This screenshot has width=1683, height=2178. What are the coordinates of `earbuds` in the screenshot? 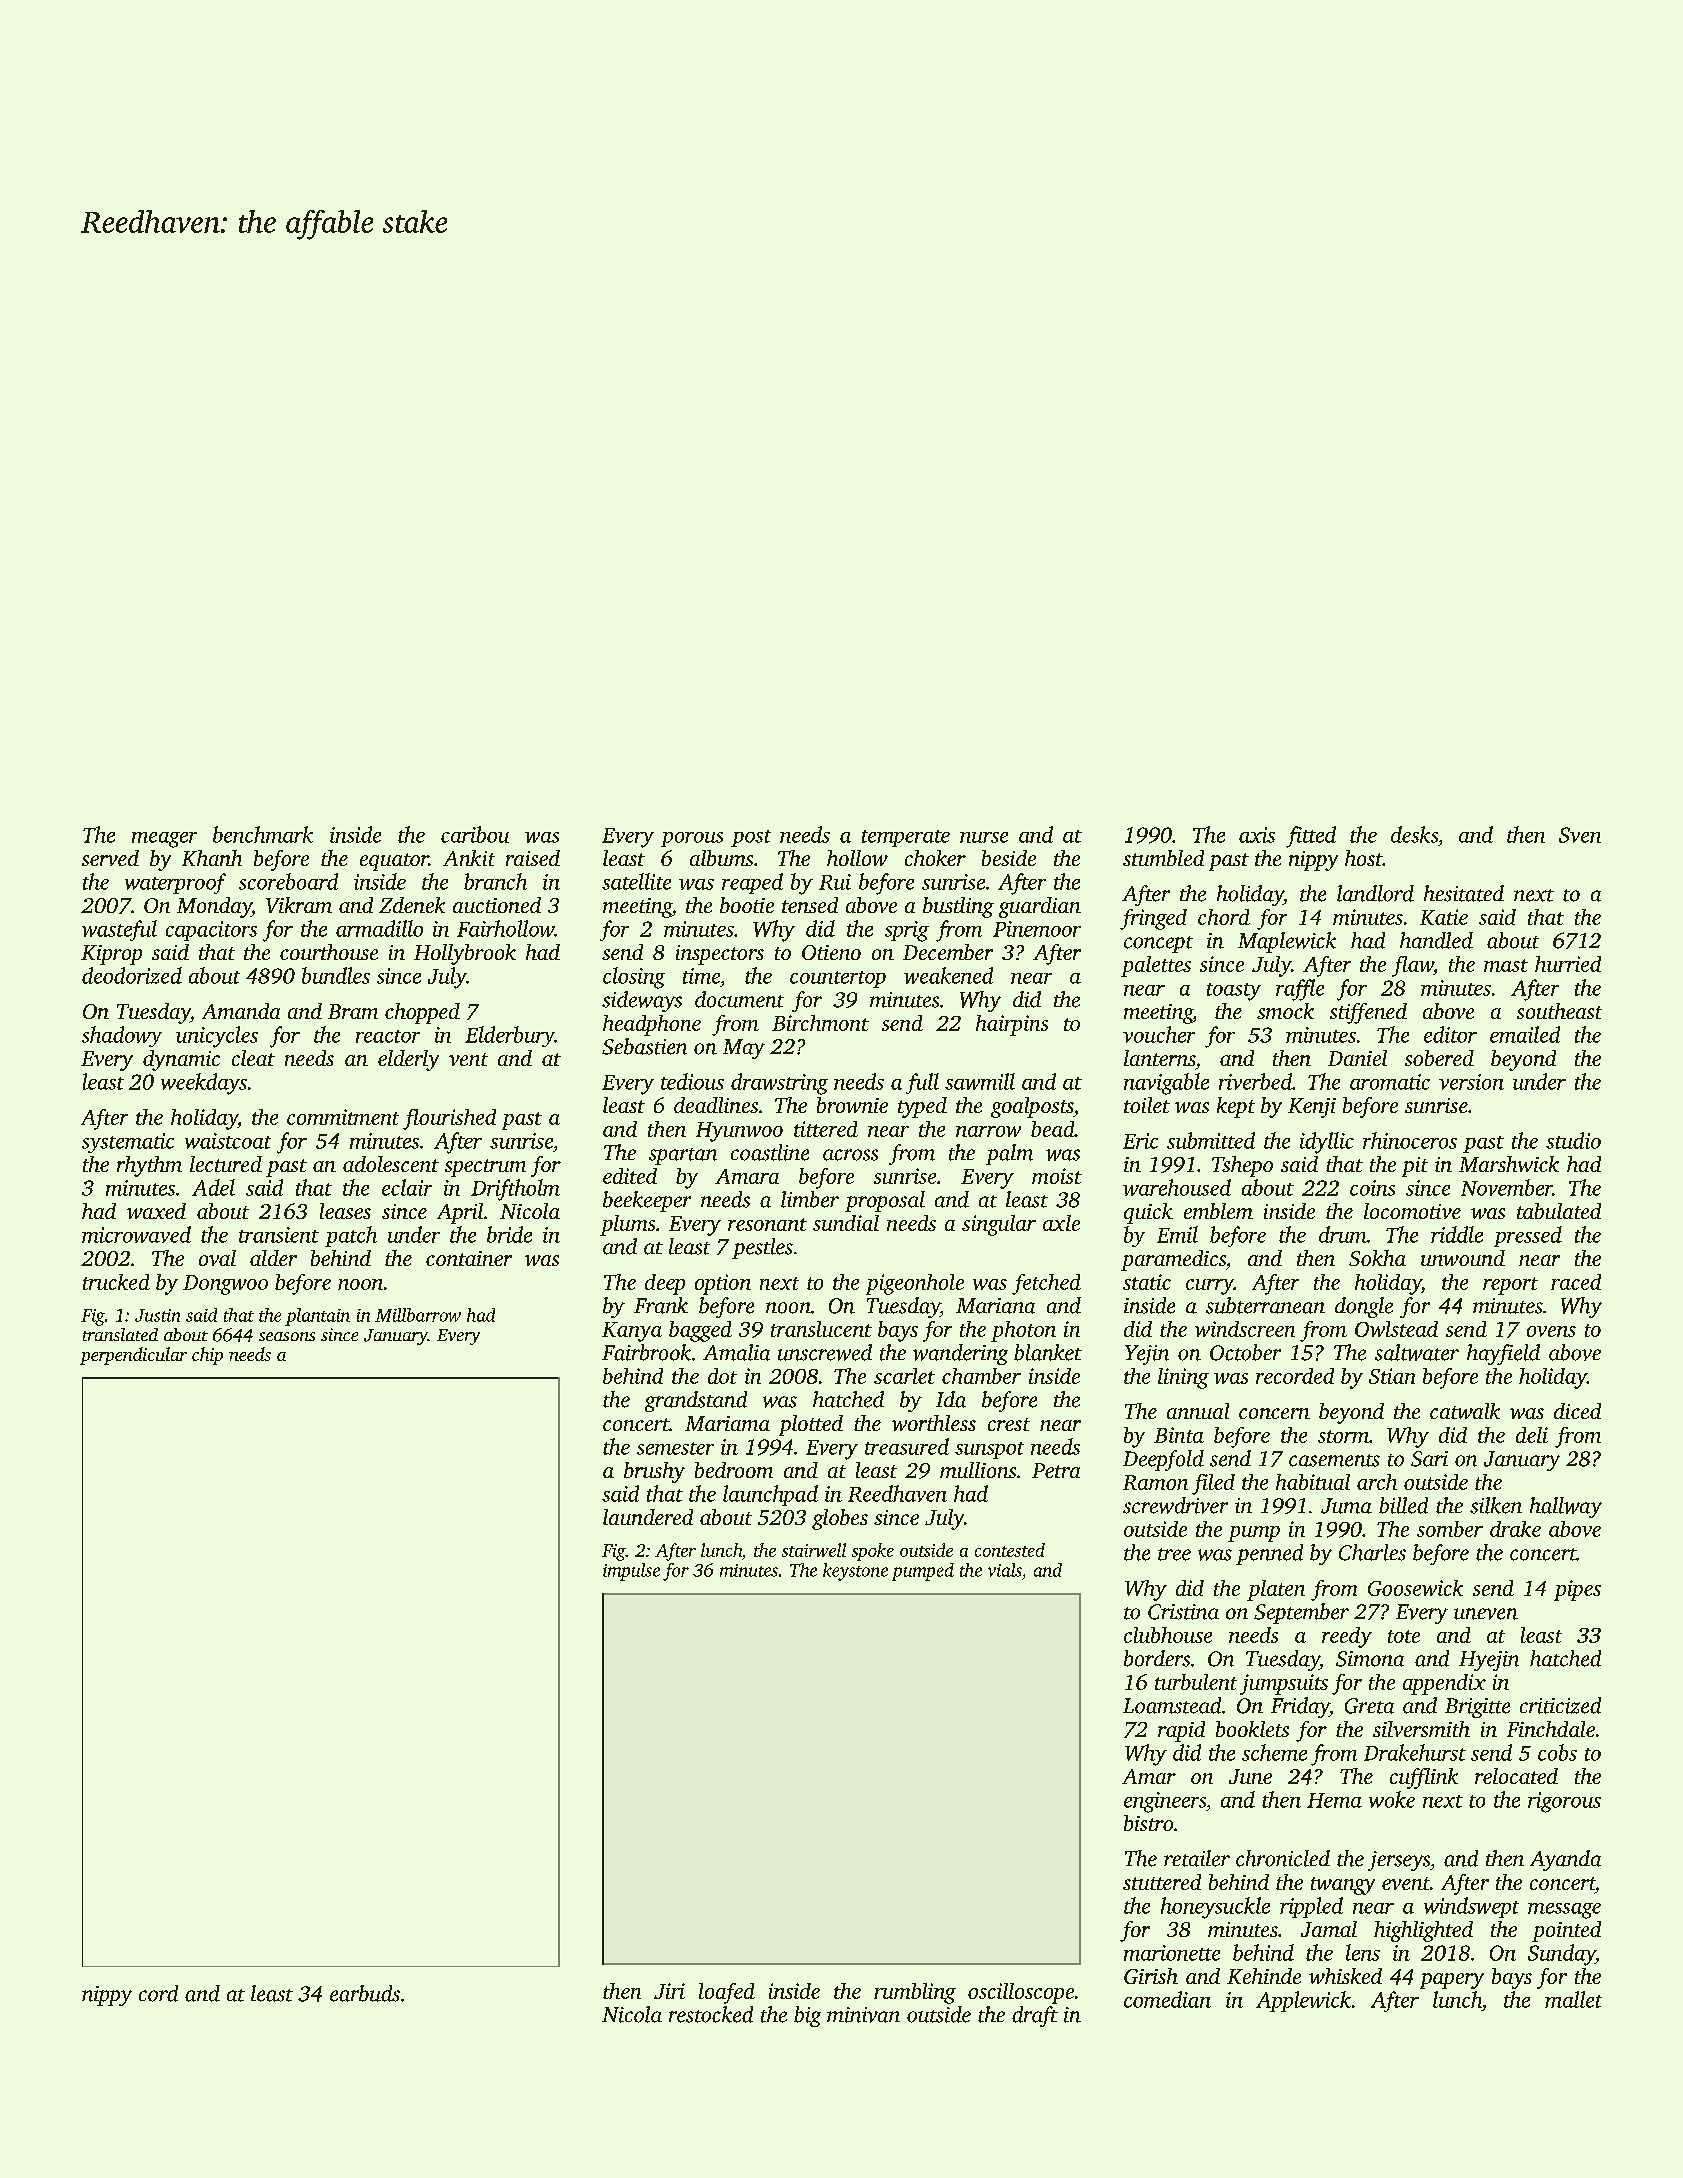 It's located at (365, 1993).
